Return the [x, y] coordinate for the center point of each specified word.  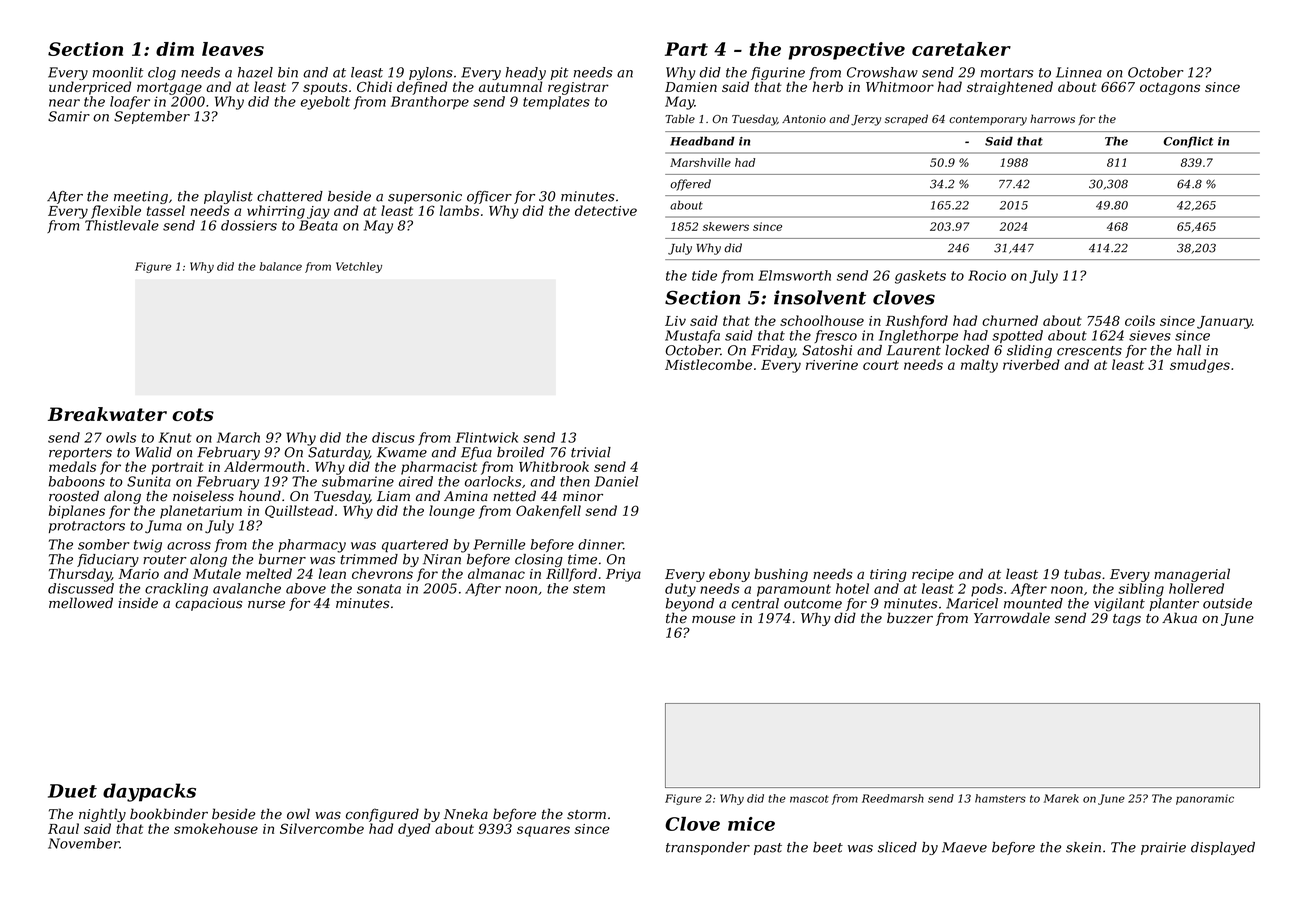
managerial [1192, 575]
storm [586, 815]
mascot [809, 799]
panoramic [1205, 799]
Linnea [1079, 72]
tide [704, 275]
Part [686, 49]
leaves [233, 49]
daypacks [149, 792]
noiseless [203, 496]
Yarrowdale [1012, 618]
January [1224, 322]
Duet [72, 791]
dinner [600, 544]
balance [281, 266]
